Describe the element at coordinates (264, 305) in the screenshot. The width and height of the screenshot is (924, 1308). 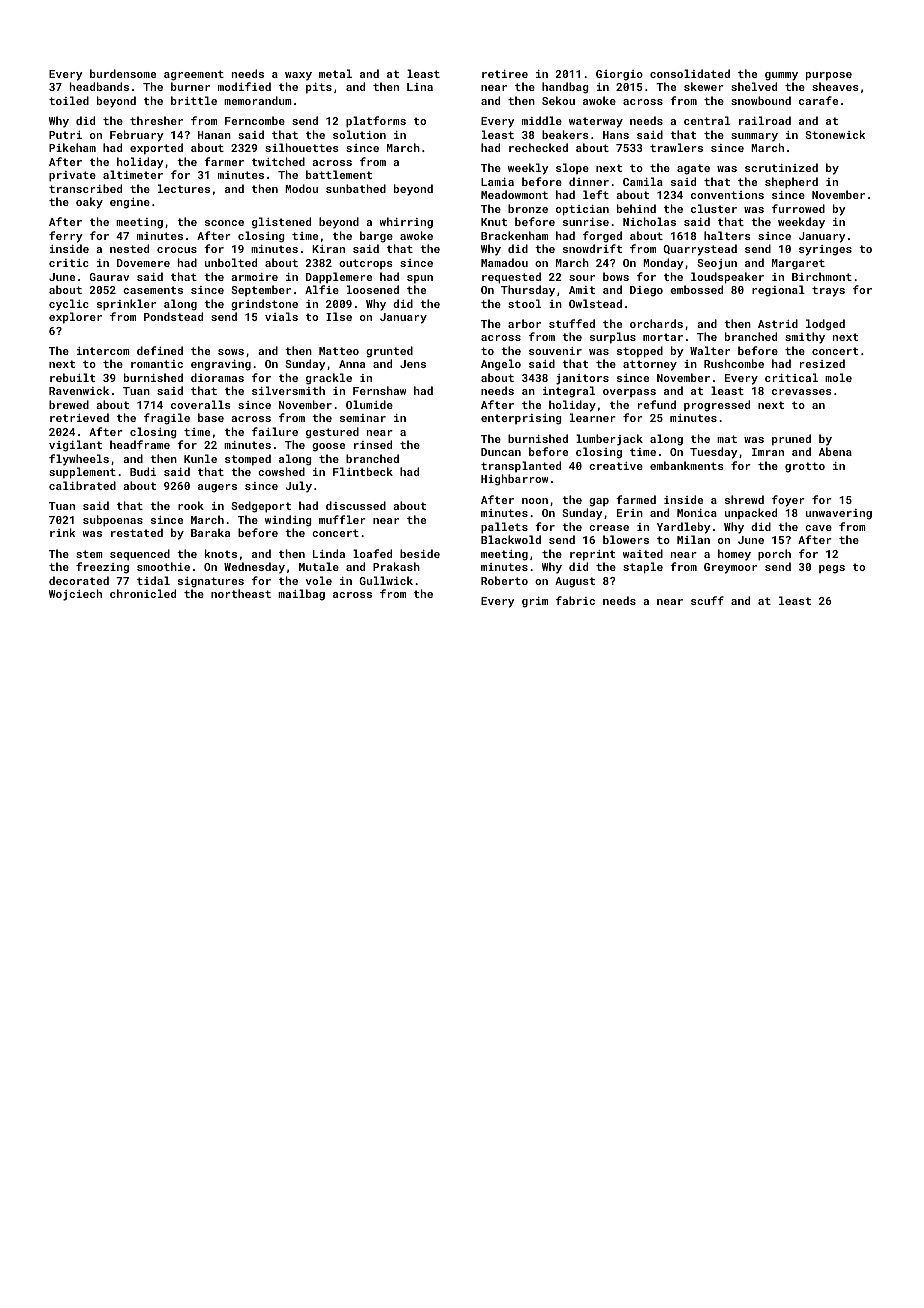
I see `grindstone` at that location.
